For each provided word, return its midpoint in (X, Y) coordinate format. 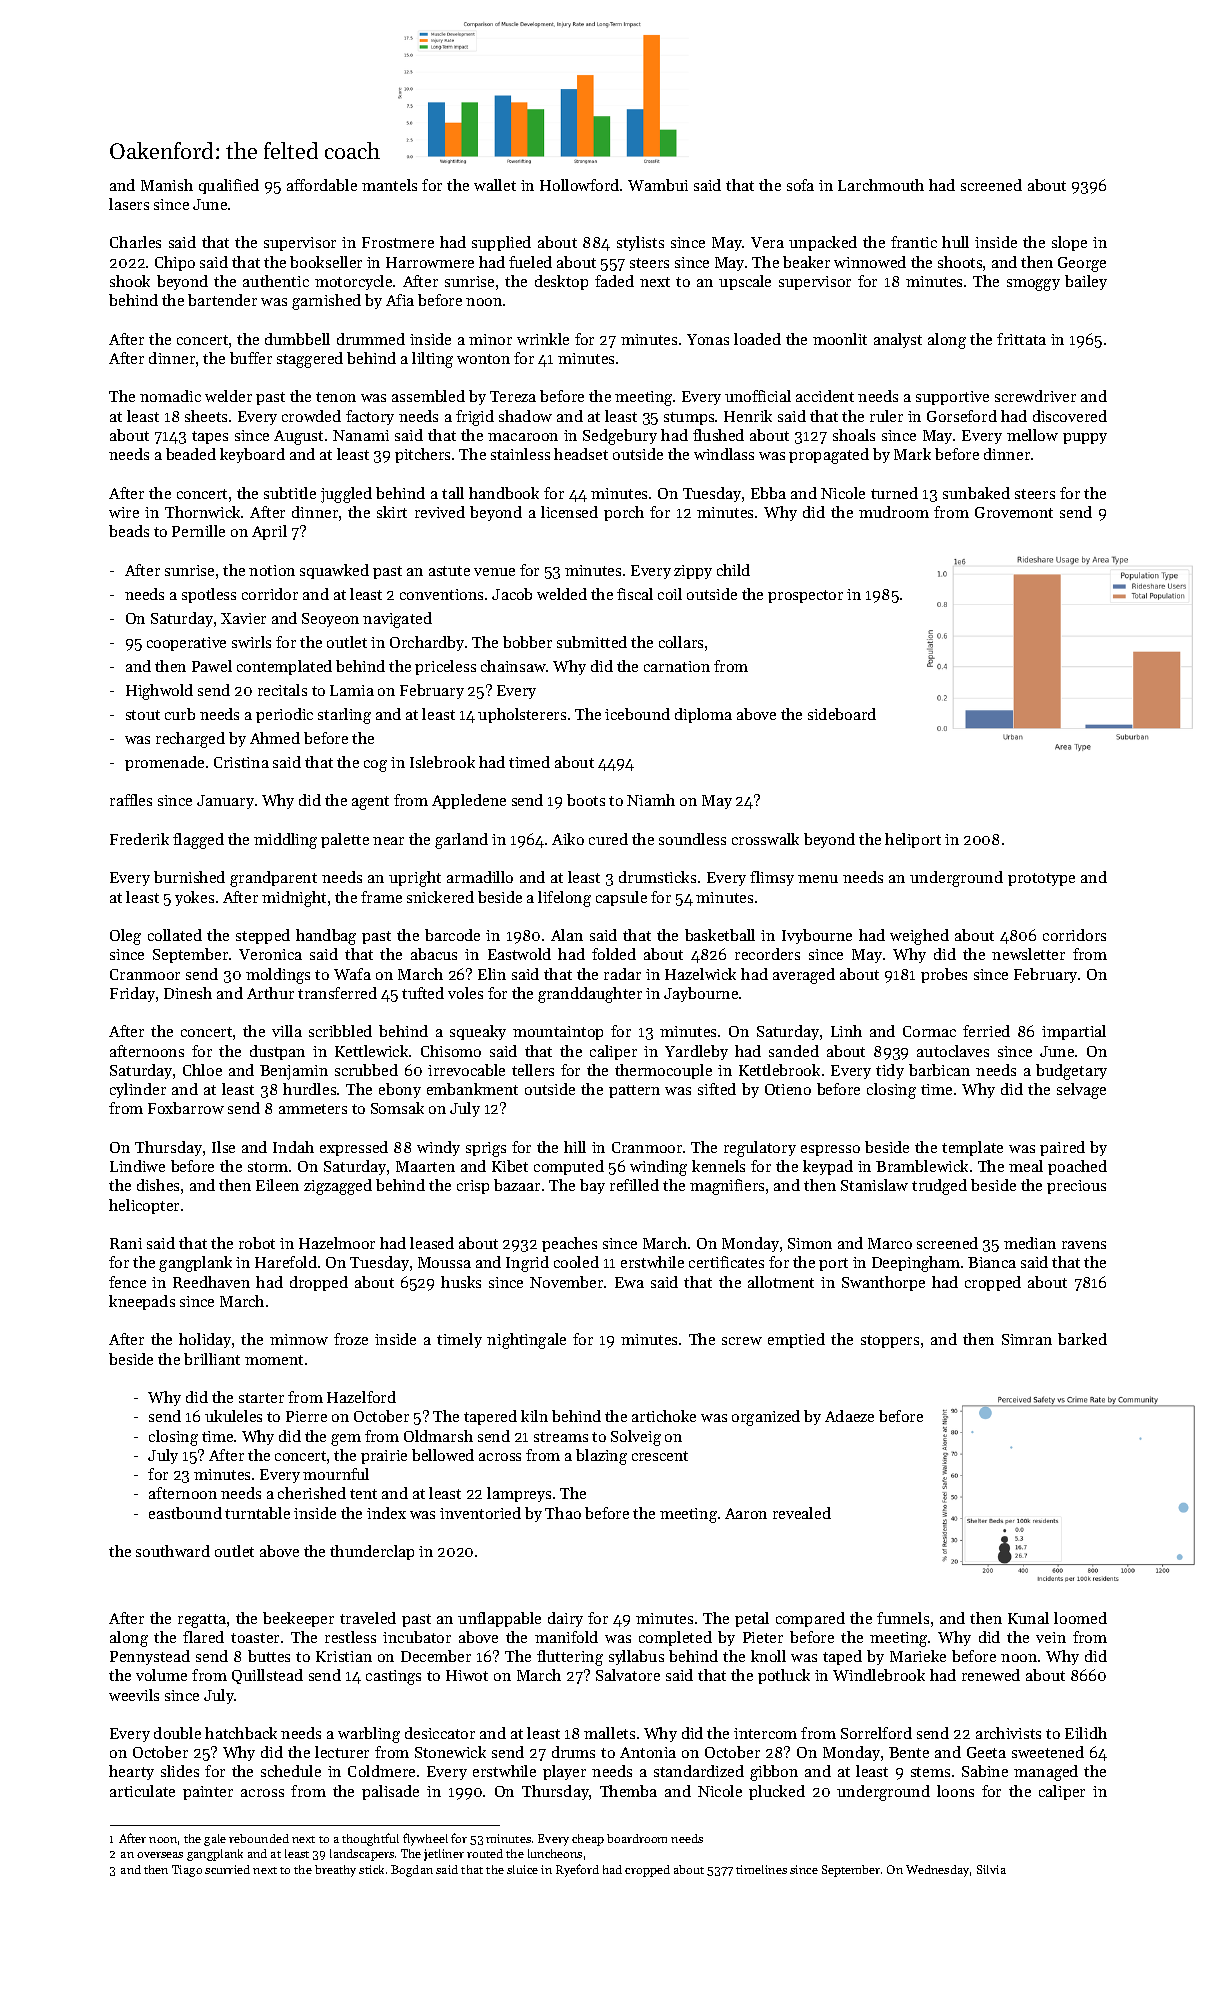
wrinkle (543, 339)
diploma (703, 715)
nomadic (170, 396)
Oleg (125, 937)
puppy (1085, 438)
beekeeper (298, 1619)
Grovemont (1014, 512)
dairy (565, 1619)
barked (1082, 1339)
